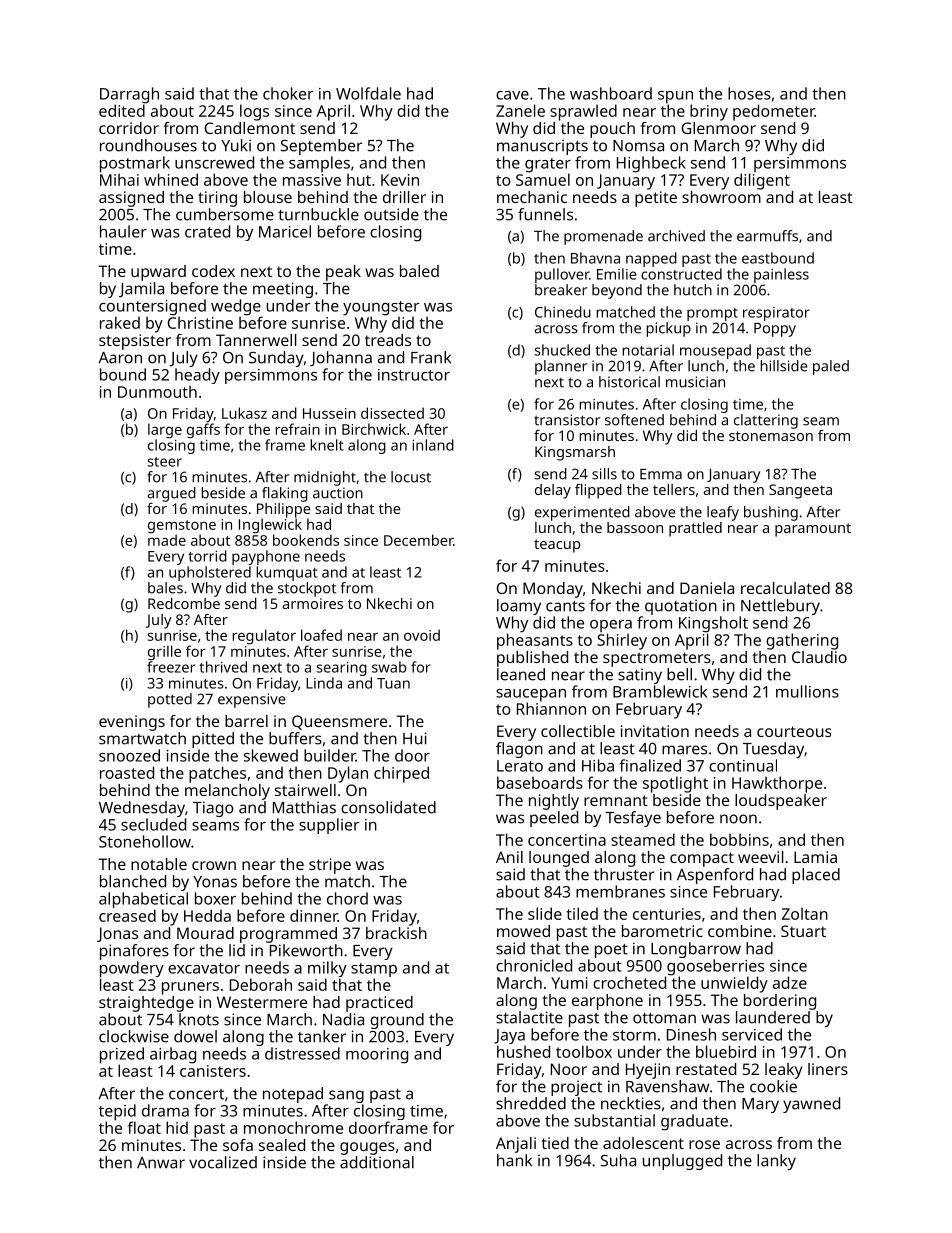  I want to click on notable, so click(159, 864).
